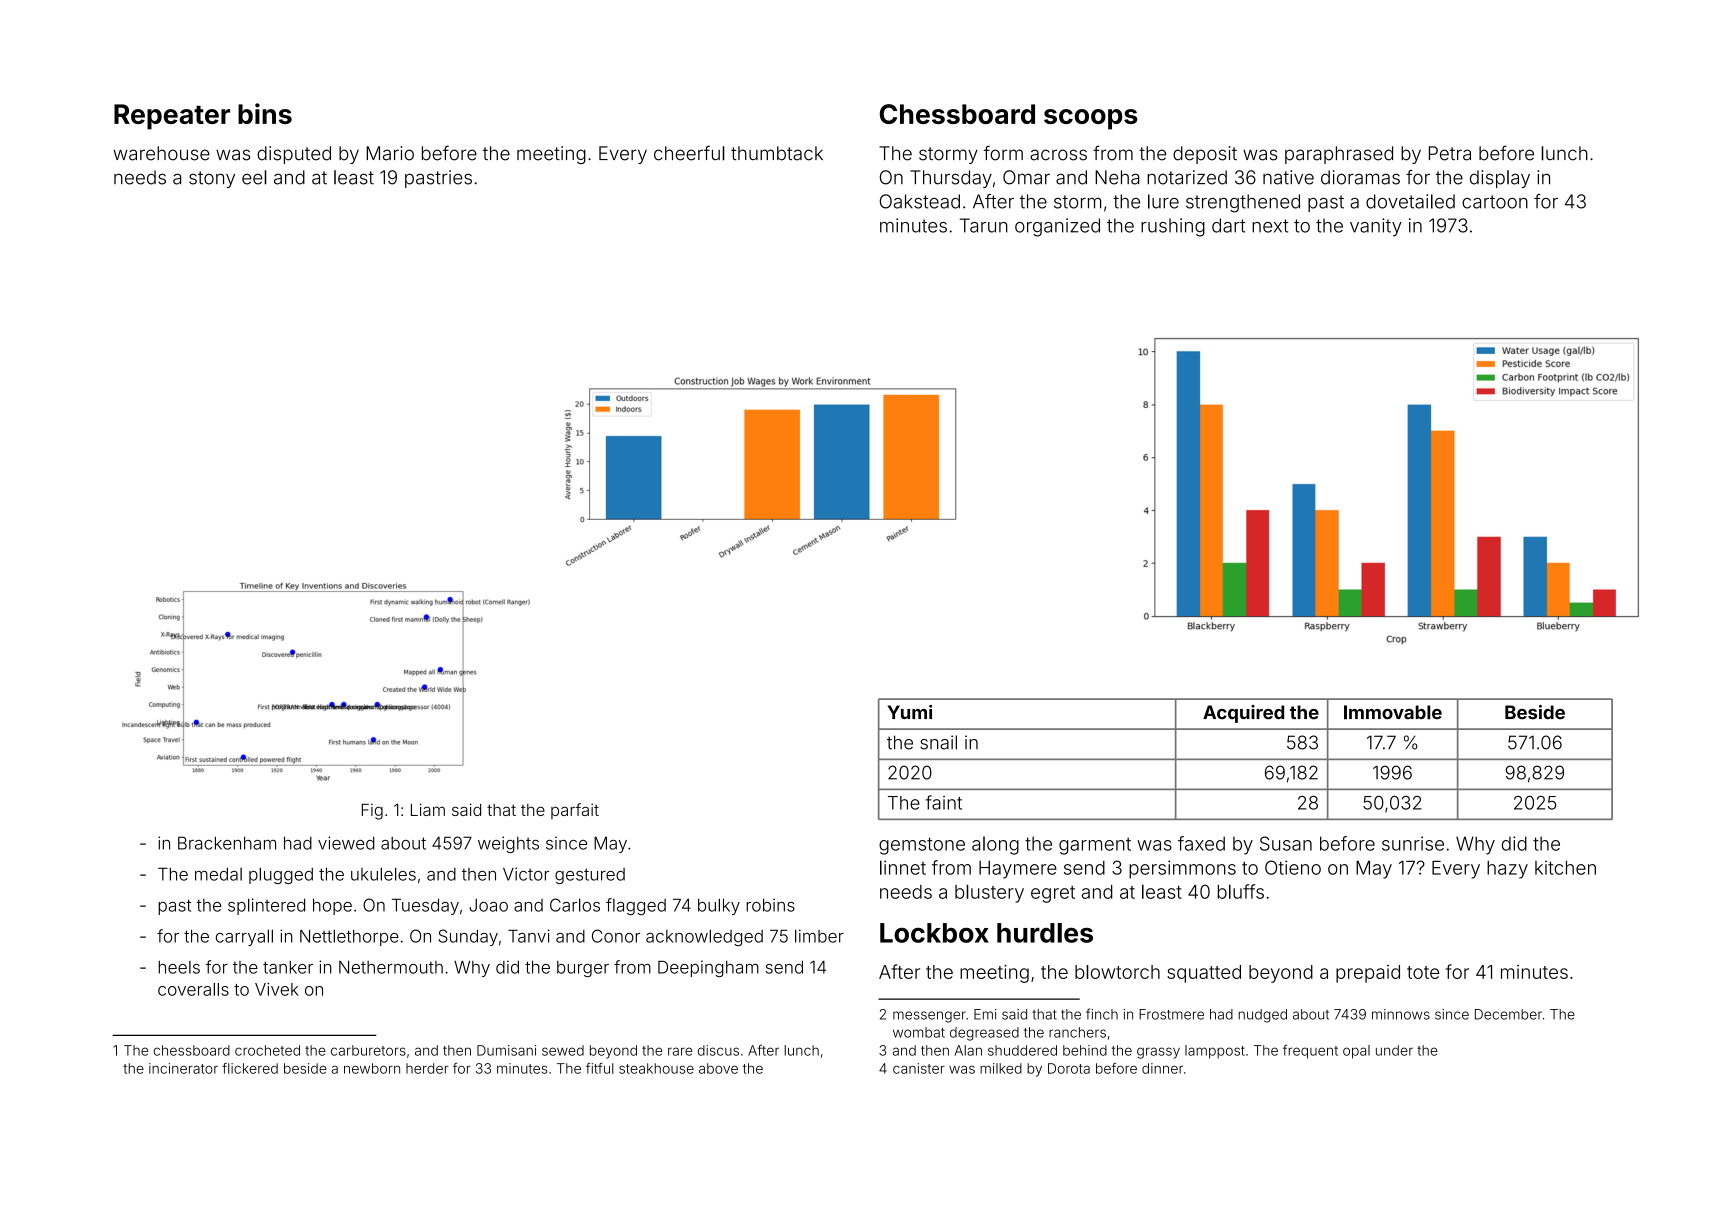  What do you see at coordinates (575, 811) in the screenshot?
I see `parfait` at bounding box center [575, 811].
